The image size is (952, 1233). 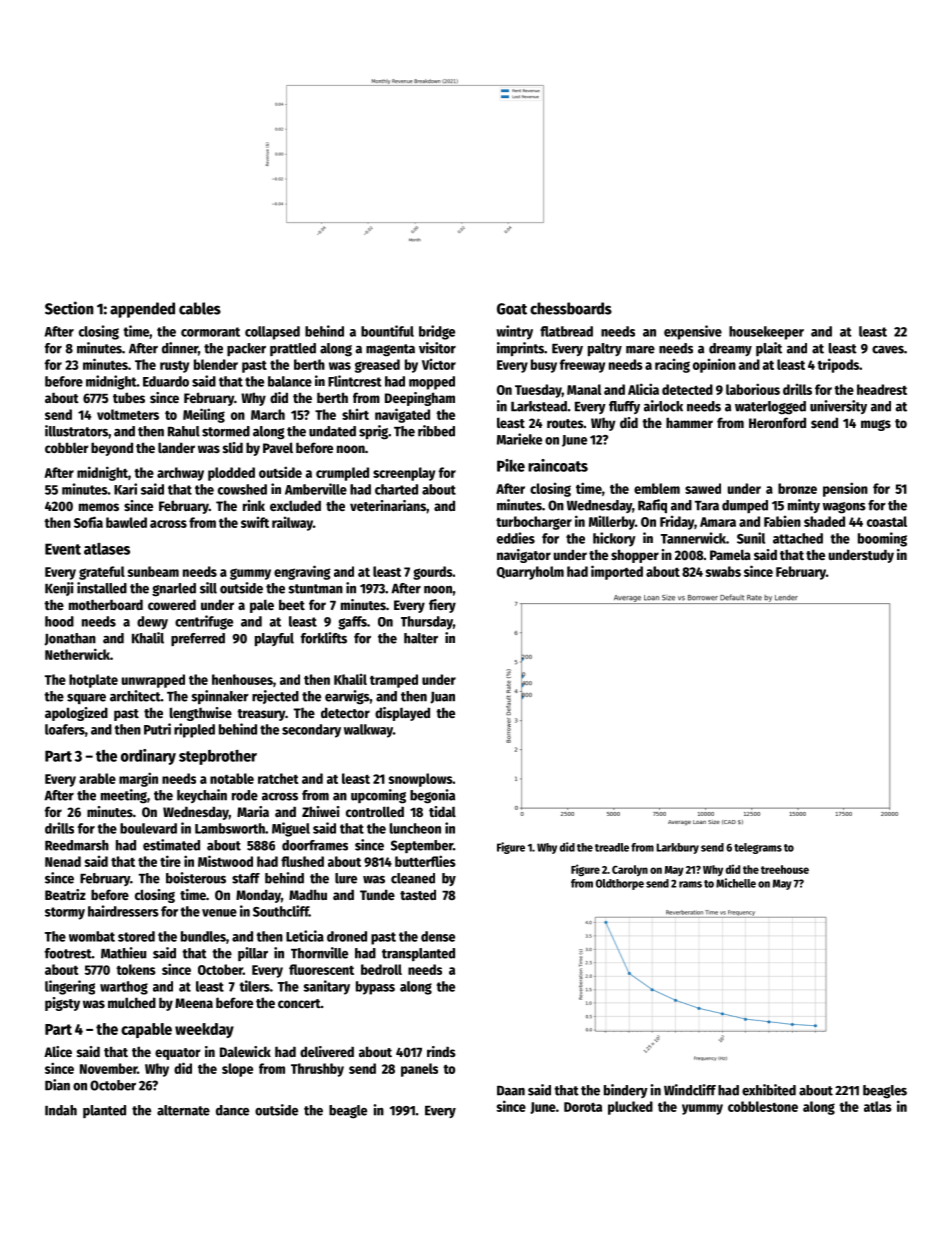 What do you see at coordinates (702, 1109) in the screenshot?
I see `yummy` at bounding box center [702, 1109].
